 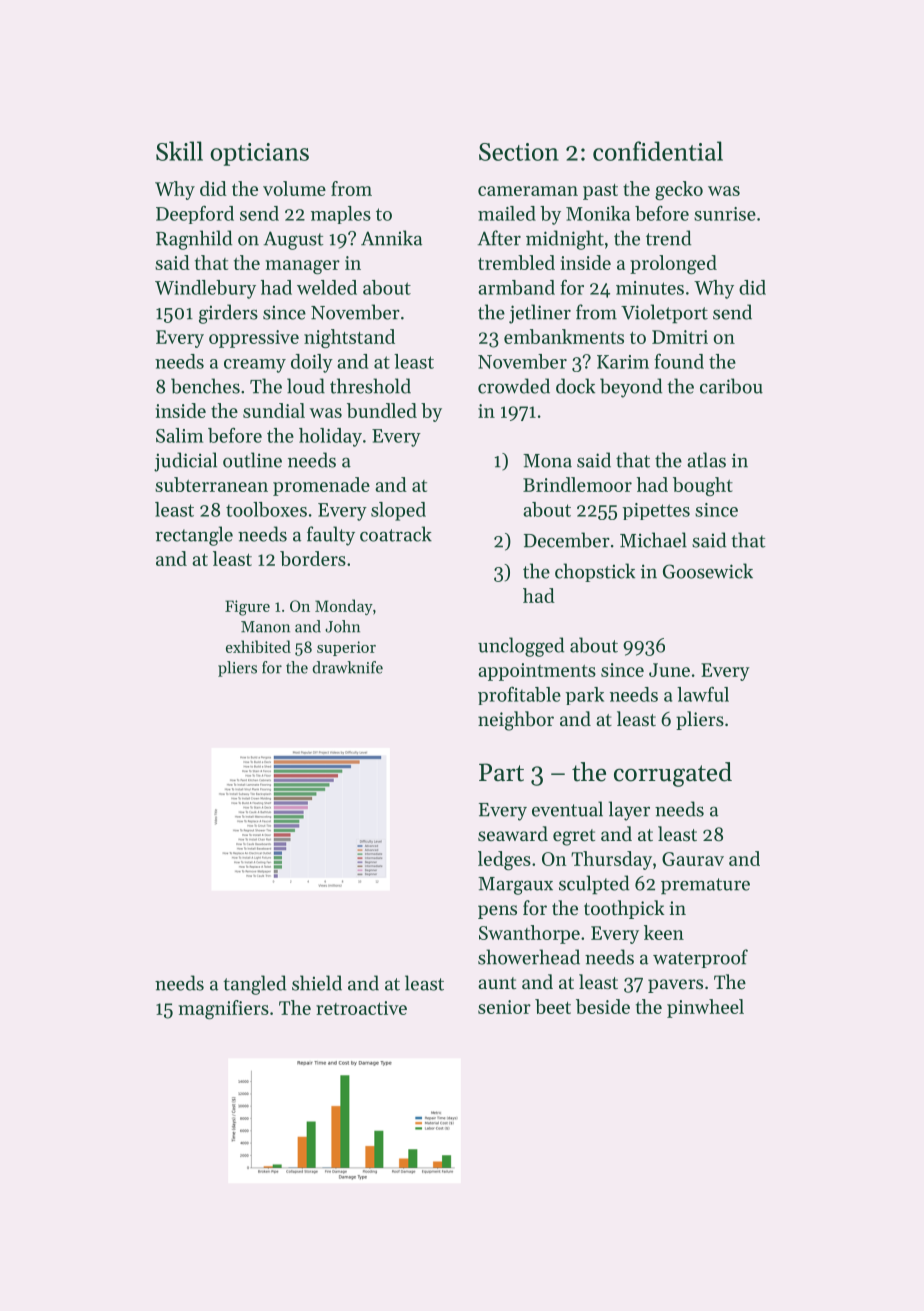 What do you see at coordinates (519, 152) in the page?
I see `Section` at bounding box center [519, 152].
